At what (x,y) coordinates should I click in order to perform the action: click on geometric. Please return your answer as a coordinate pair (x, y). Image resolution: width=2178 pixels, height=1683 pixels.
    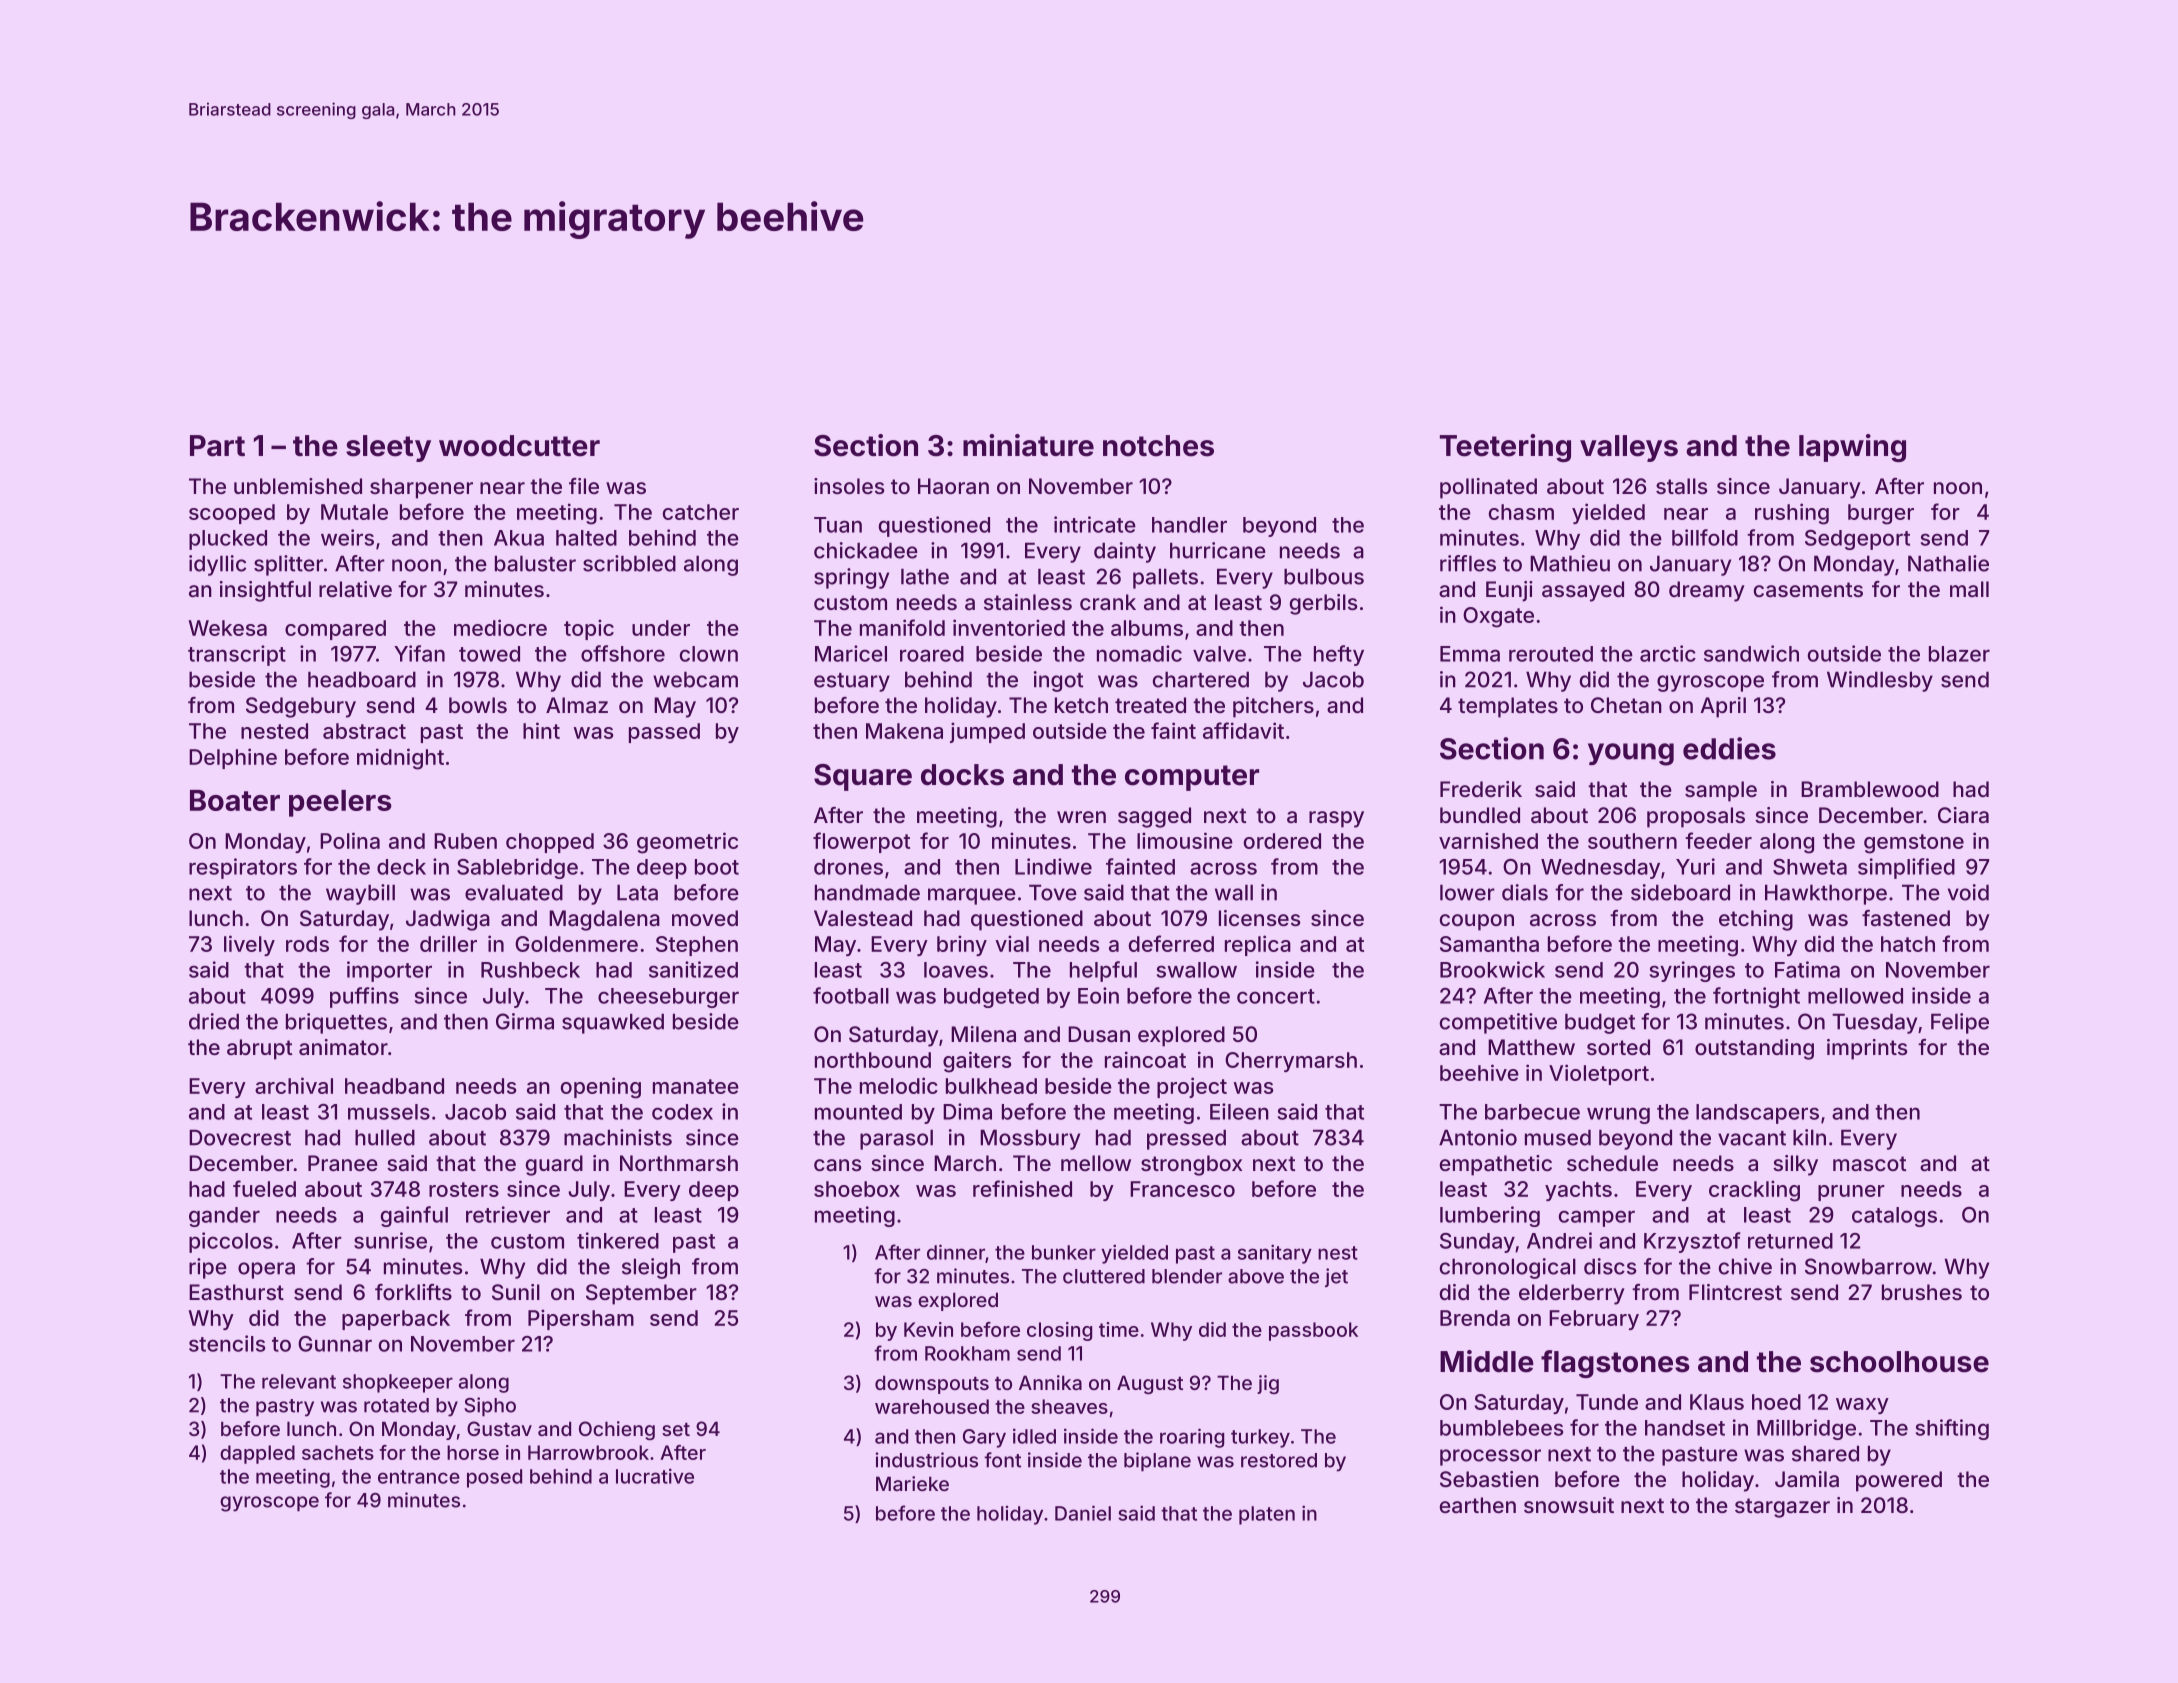
    Looking at the image, I should click on (687, 843).
